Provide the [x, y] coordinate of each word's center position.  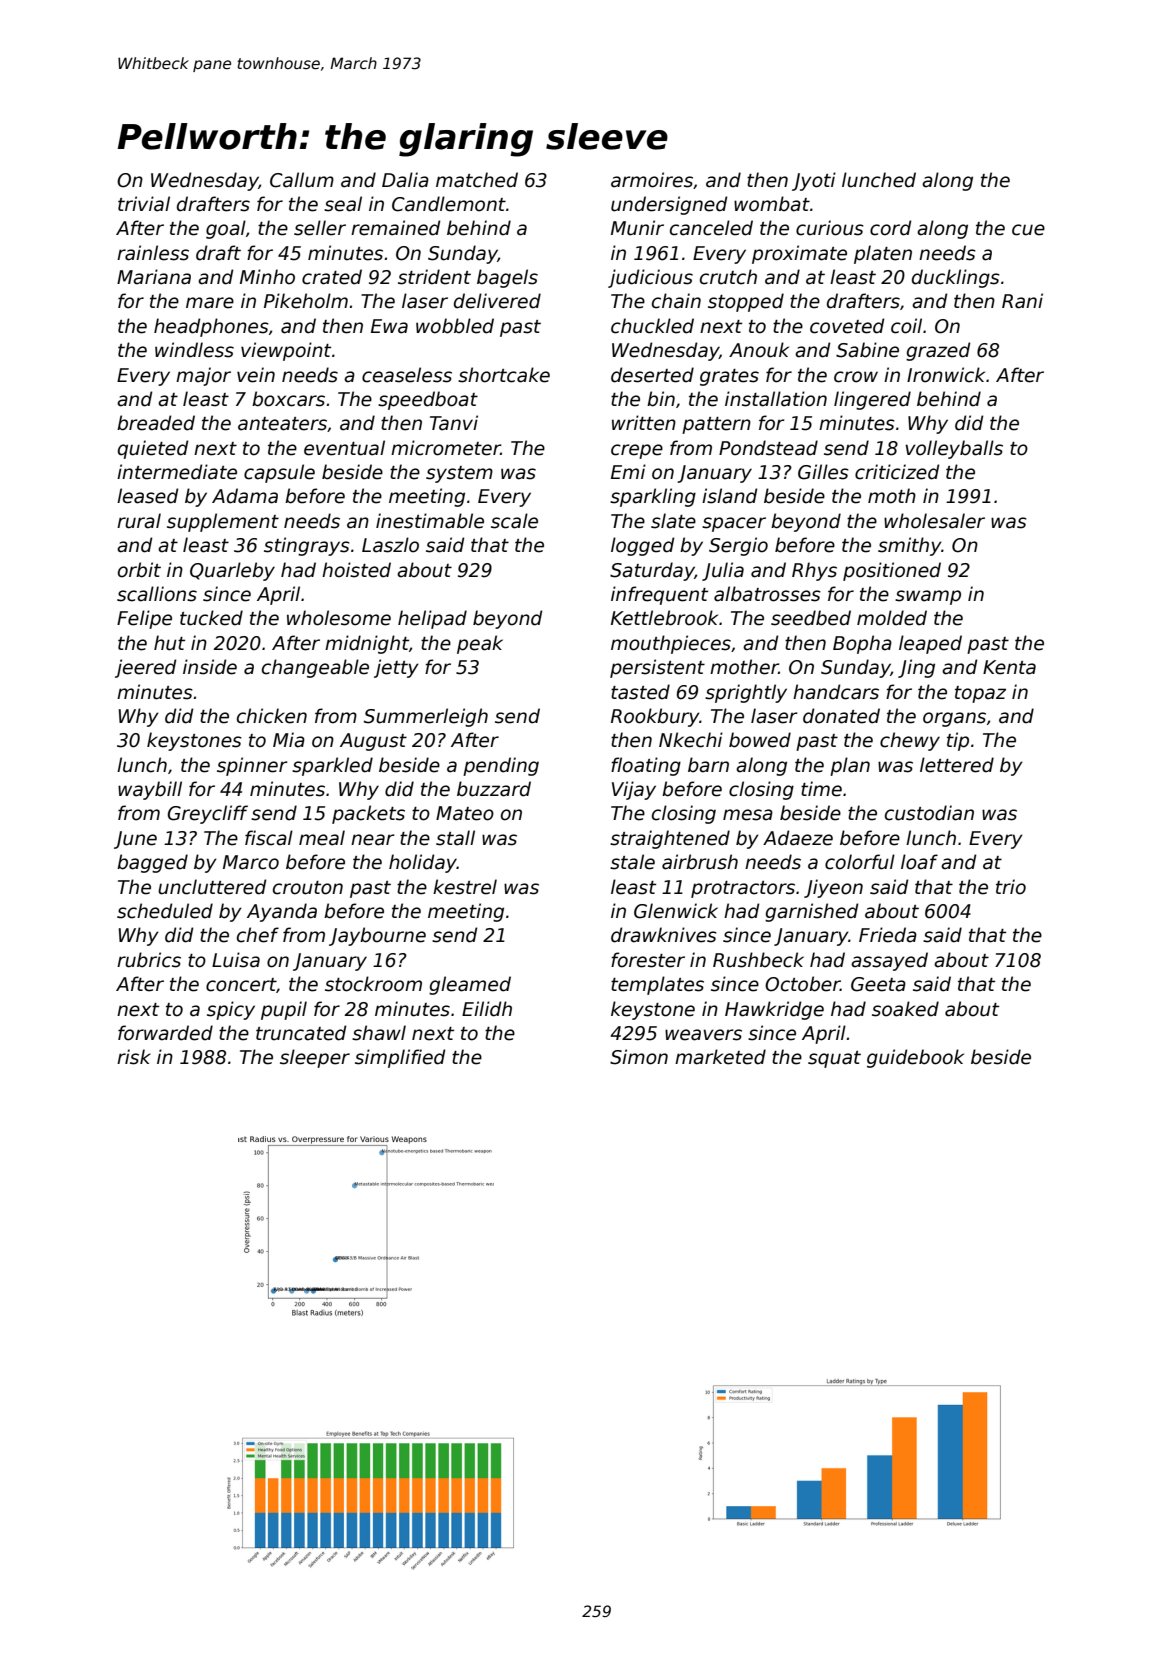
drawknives [664, 935]
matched [477, 180]
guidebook [915, 1058]
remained [396, 228]
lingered [872, 400]
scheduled [165, 911]
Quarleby [232, 571]
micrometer [446, 448]
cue [1028, 230]
